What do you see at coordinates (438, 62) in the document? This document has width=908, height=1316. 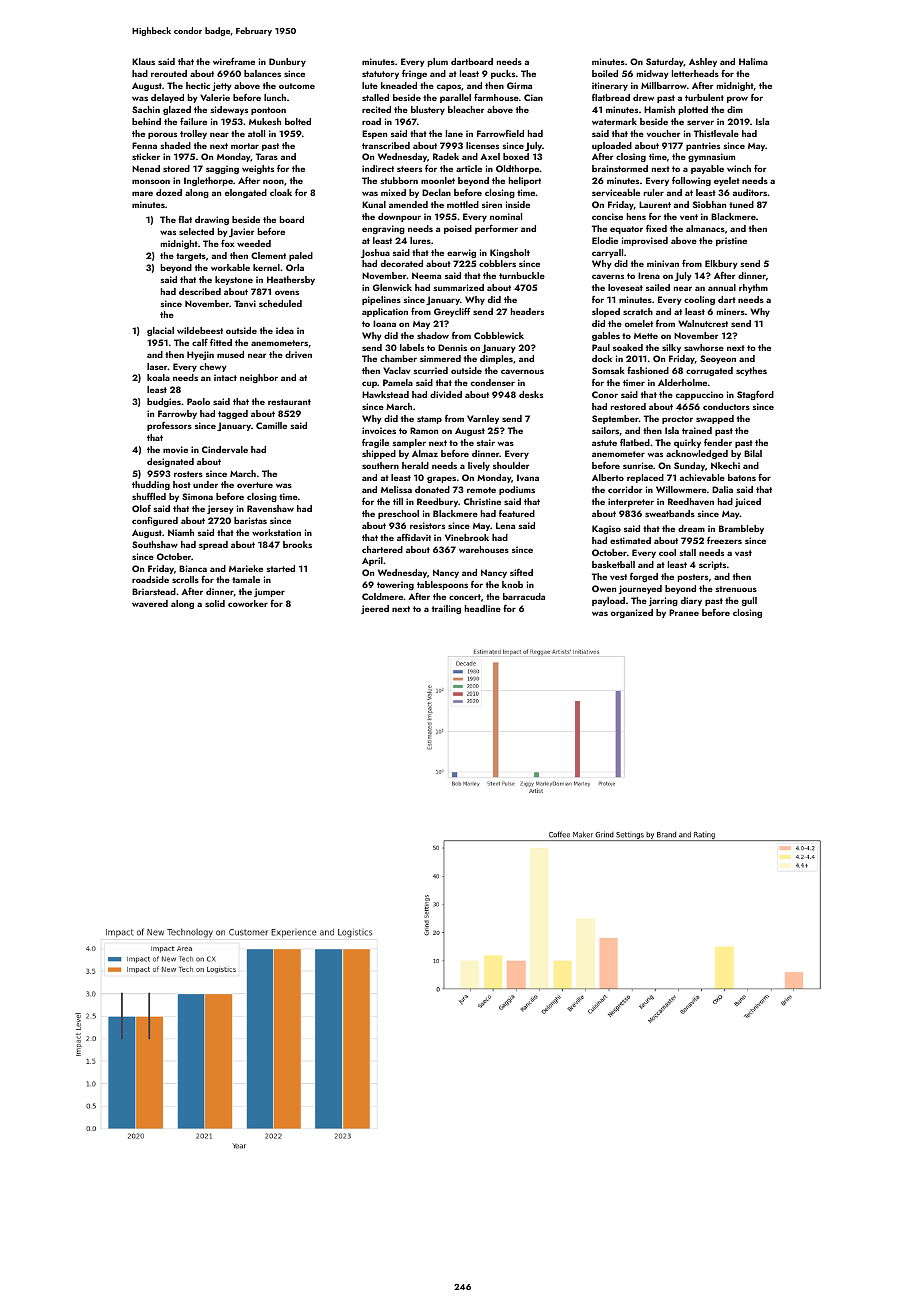 I see `plum` at bounding box center [438, 62].
